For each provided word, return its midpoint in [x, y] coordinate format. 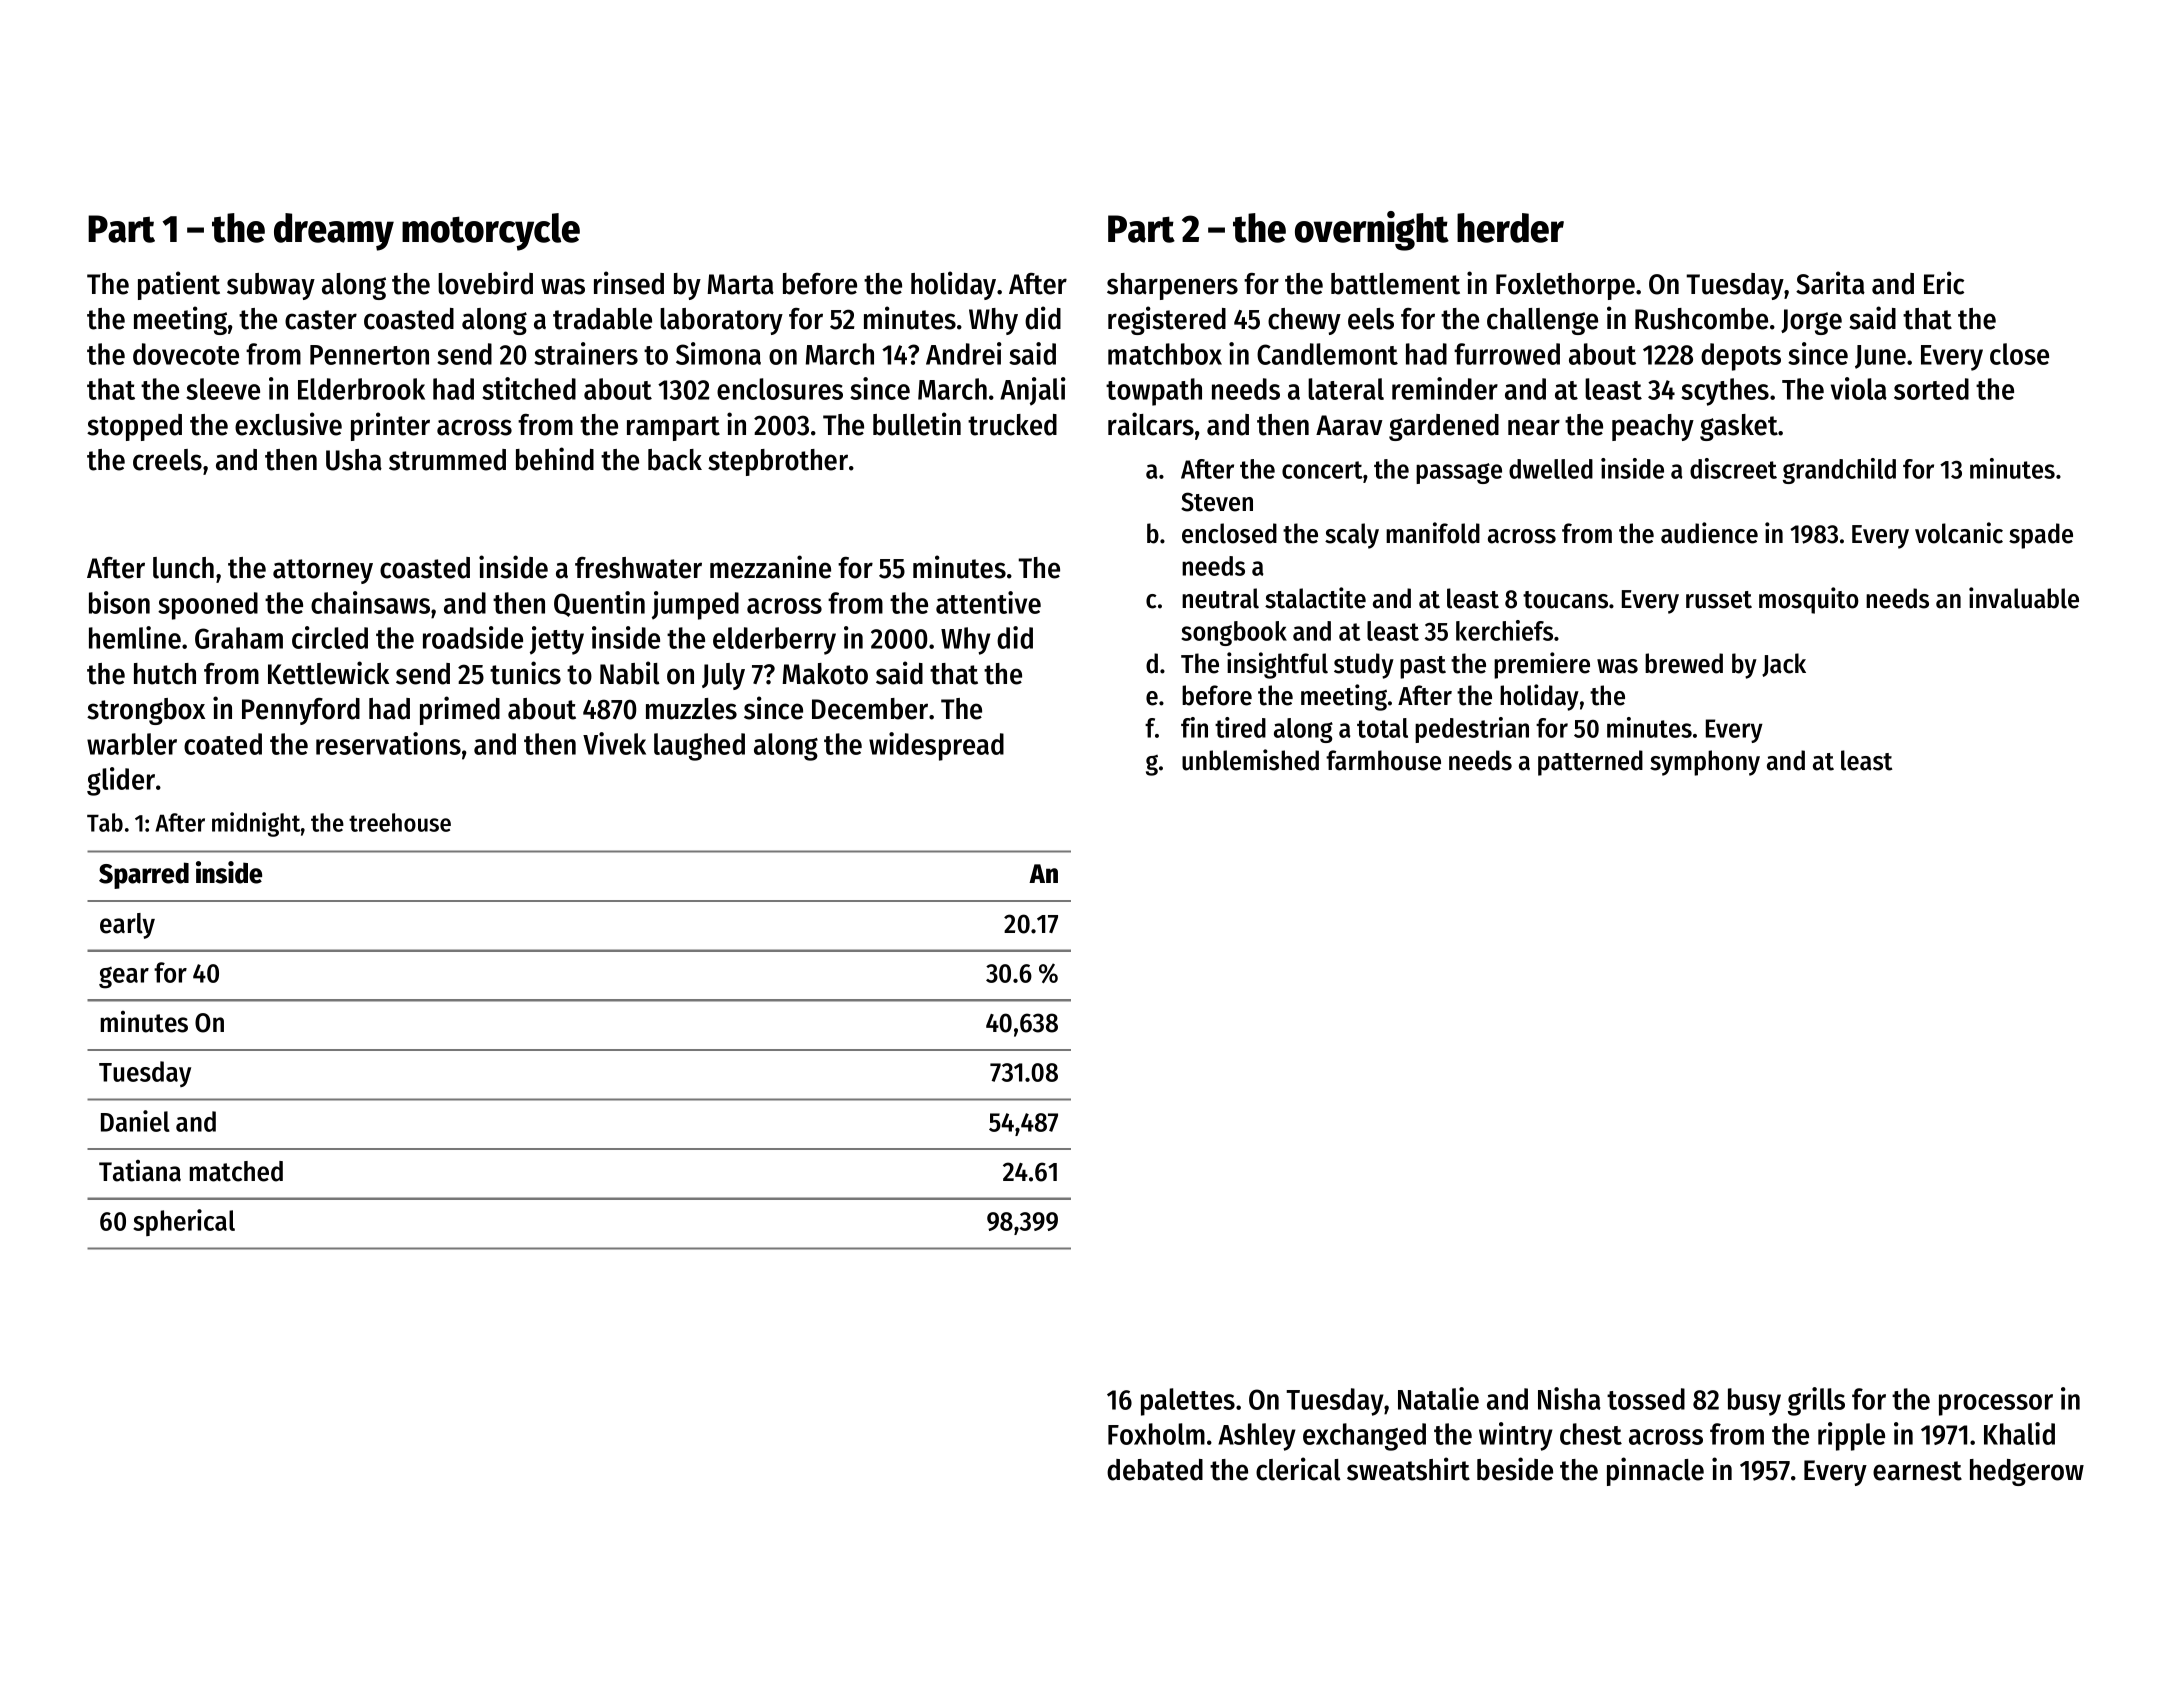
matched [236, 1171]
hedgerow [2027, 1472]
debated [1155, 1470]
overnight [1372, 231]
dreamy [334, 232]
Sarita [1830, 283]
